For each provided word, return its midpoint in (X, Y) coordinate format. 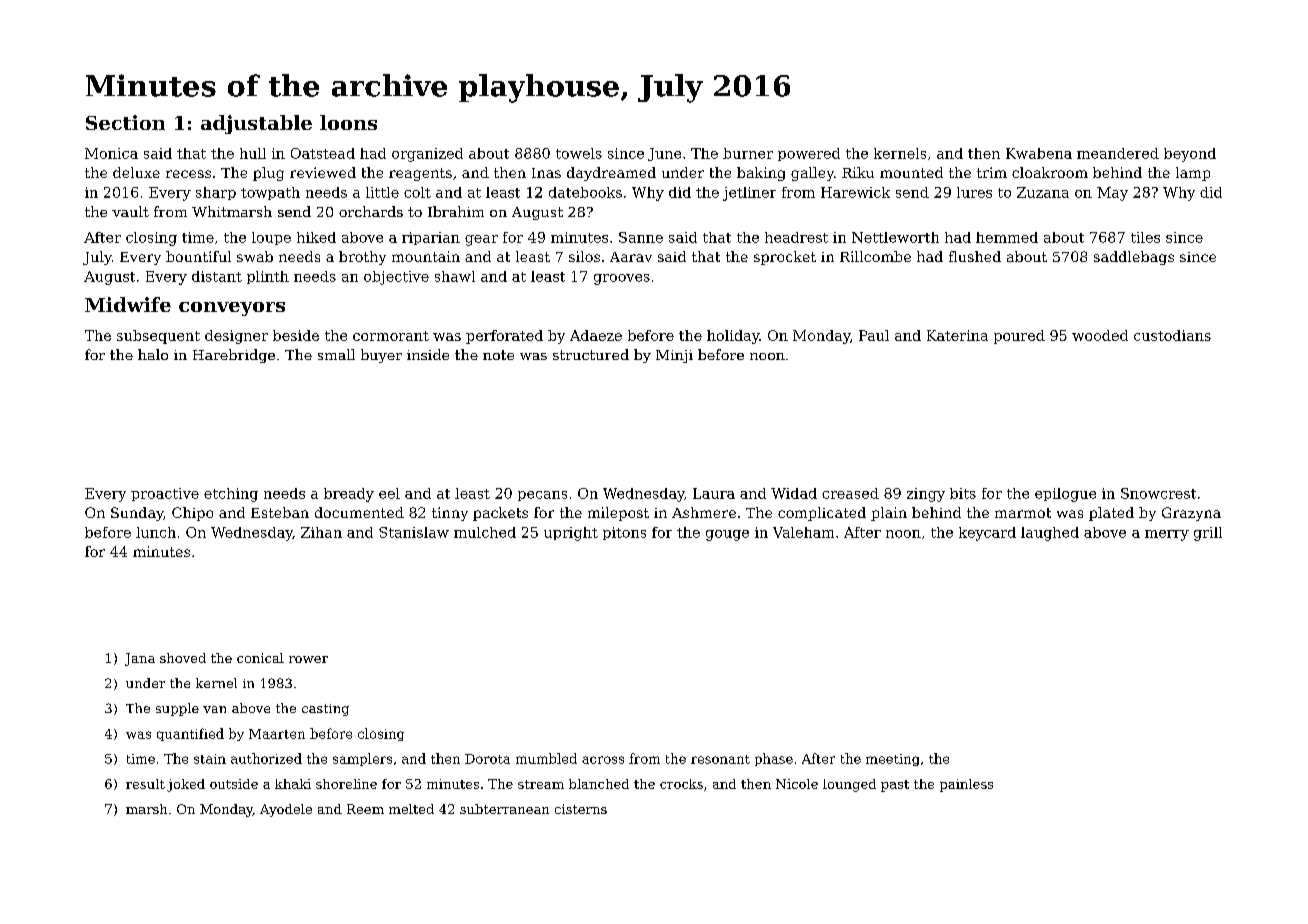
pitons (624, 533)
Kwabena (1039, 153)
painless (966, 785)
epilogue (1065, 495)
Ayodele (286, 810)
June (664, 154)
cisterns (581, 809)
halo (153, 354)
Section (125, 122)
